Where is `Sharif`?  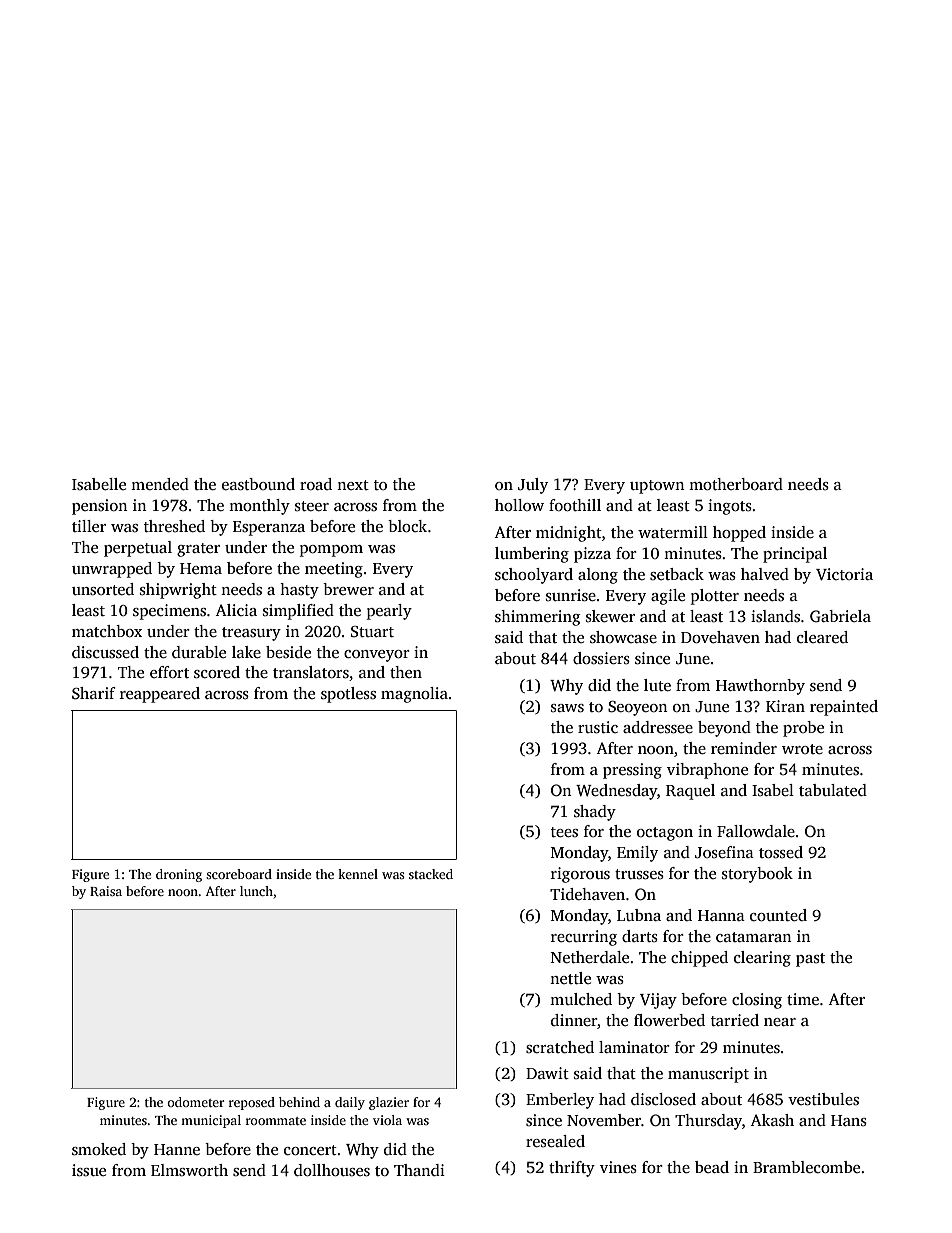
Sharif is located at coordinates (94, 693).
